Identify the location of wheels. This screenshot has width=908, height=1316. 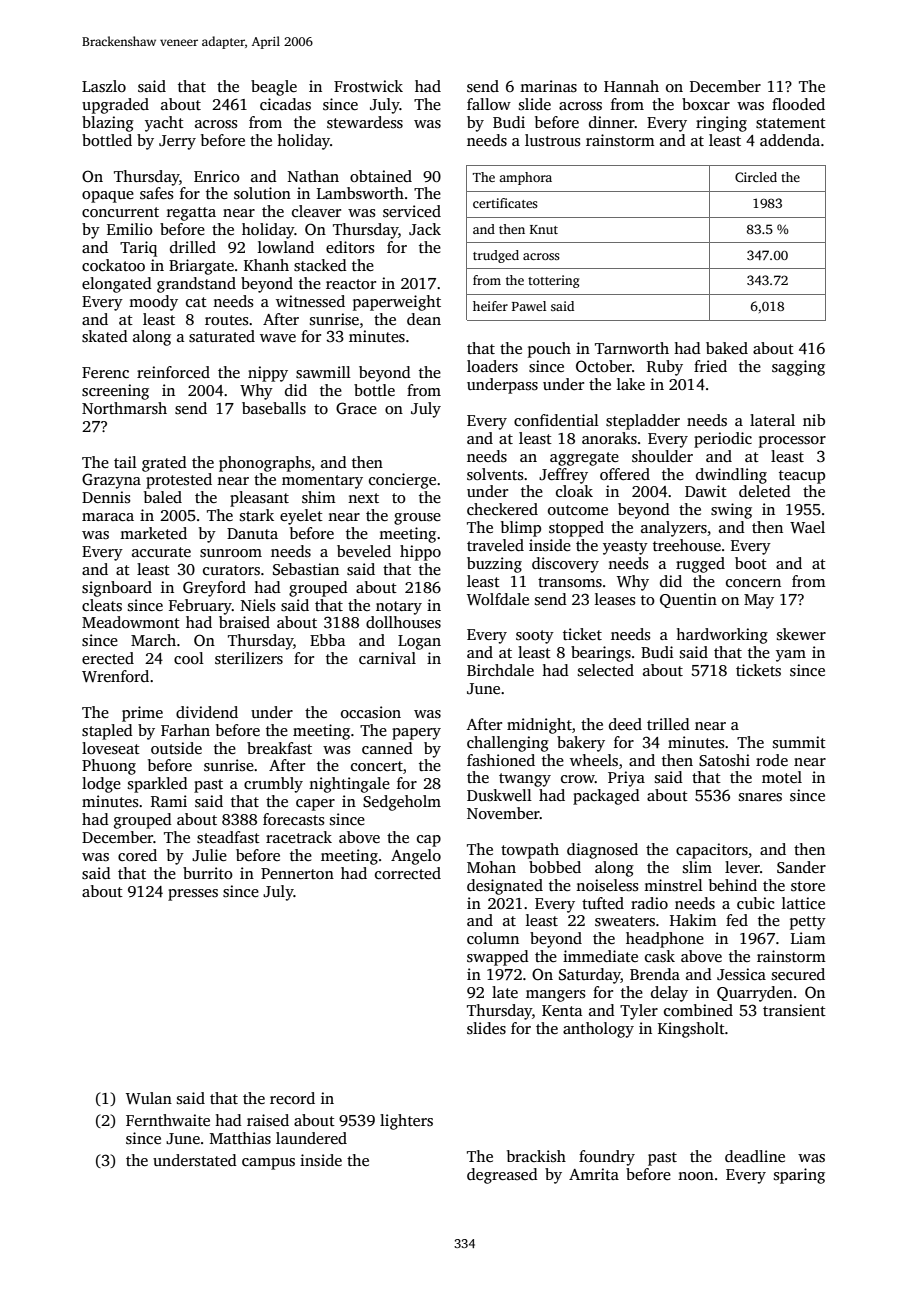
(594, 760).
